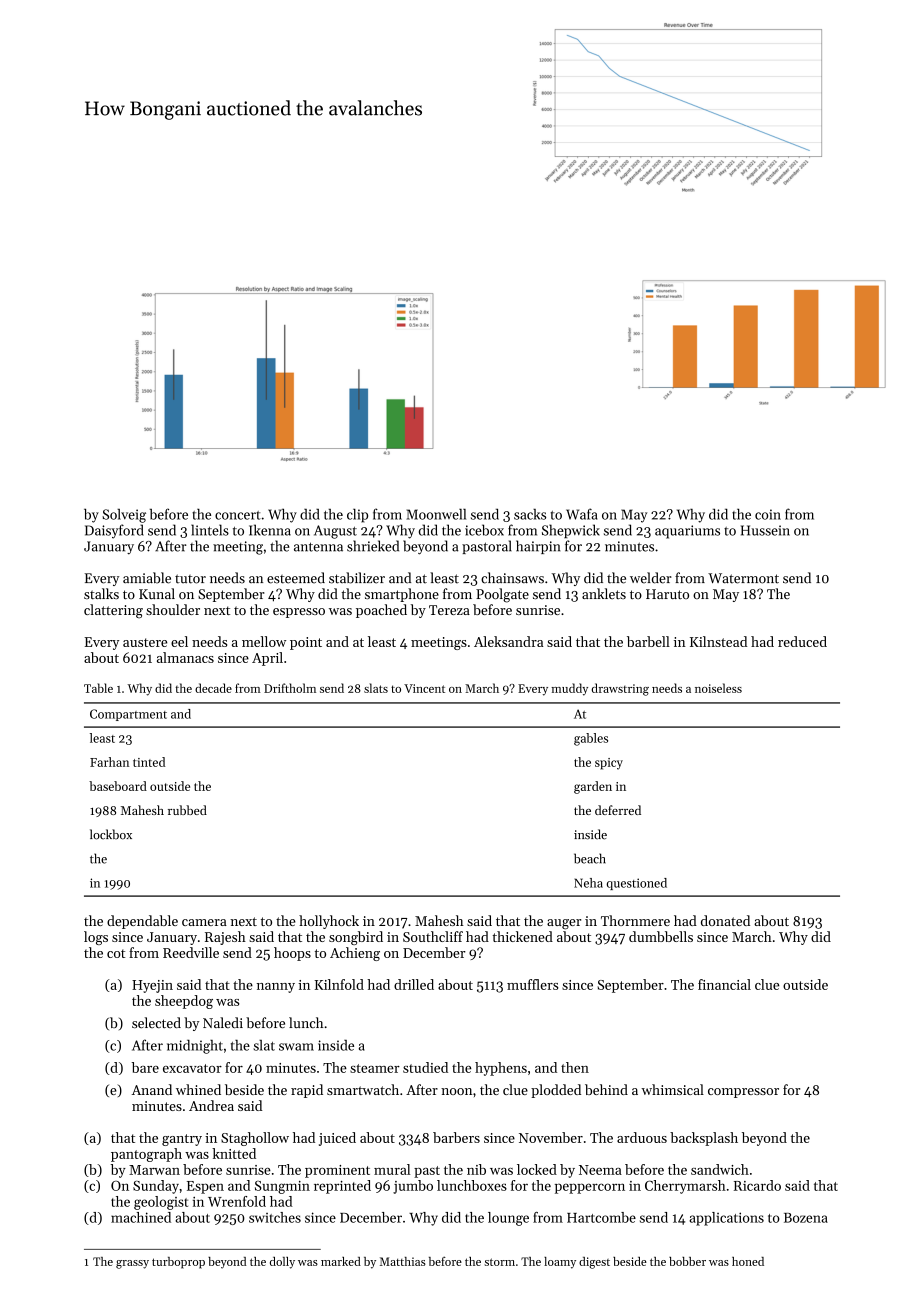  What do you see at coordinates (184, 1002) in the screenshot?
I see `sheepdog` at bounding box center [184, 1002].
